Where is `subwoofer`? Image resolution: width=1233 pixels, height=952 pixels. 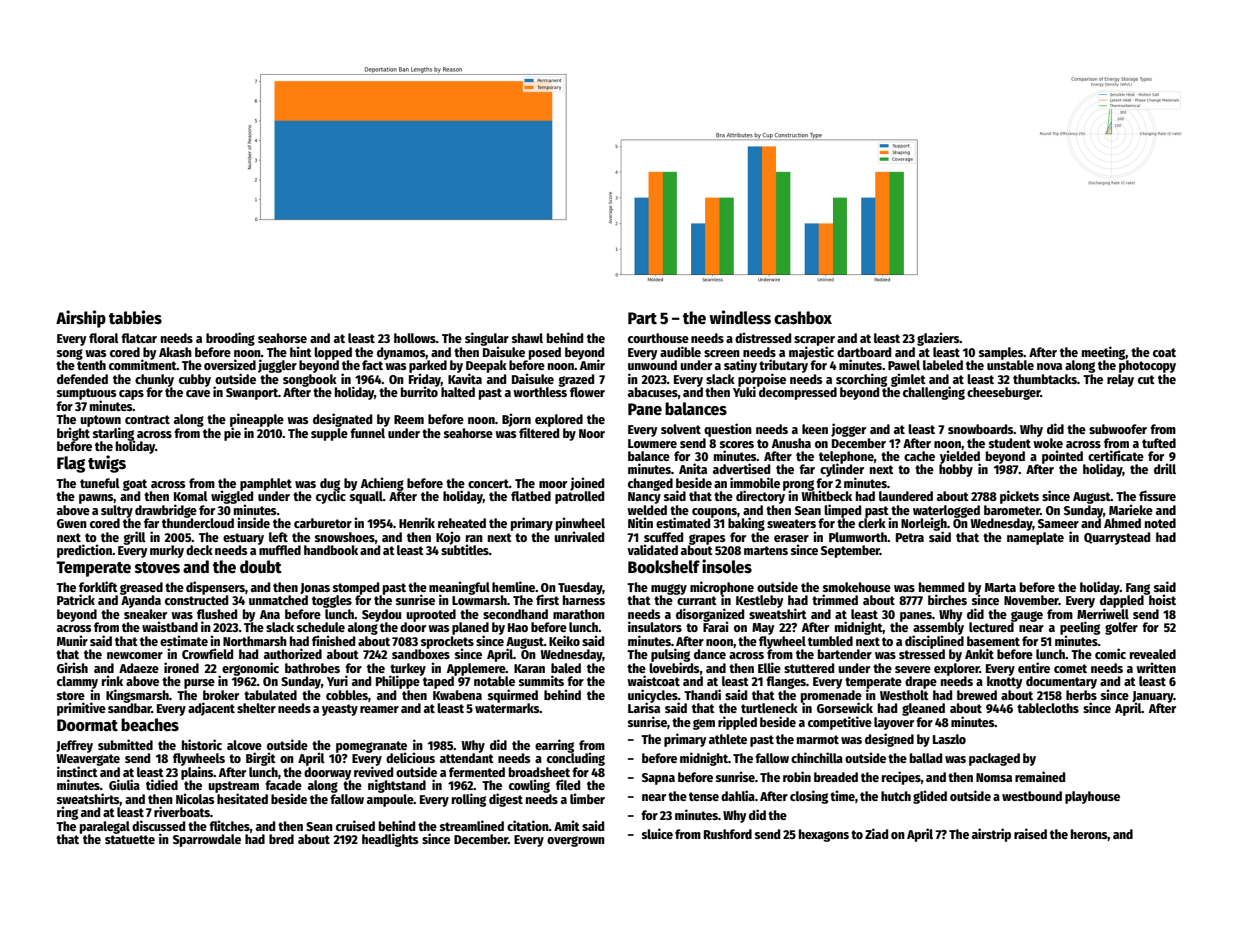 subwoofer is located at coordinates (1118, 429).
